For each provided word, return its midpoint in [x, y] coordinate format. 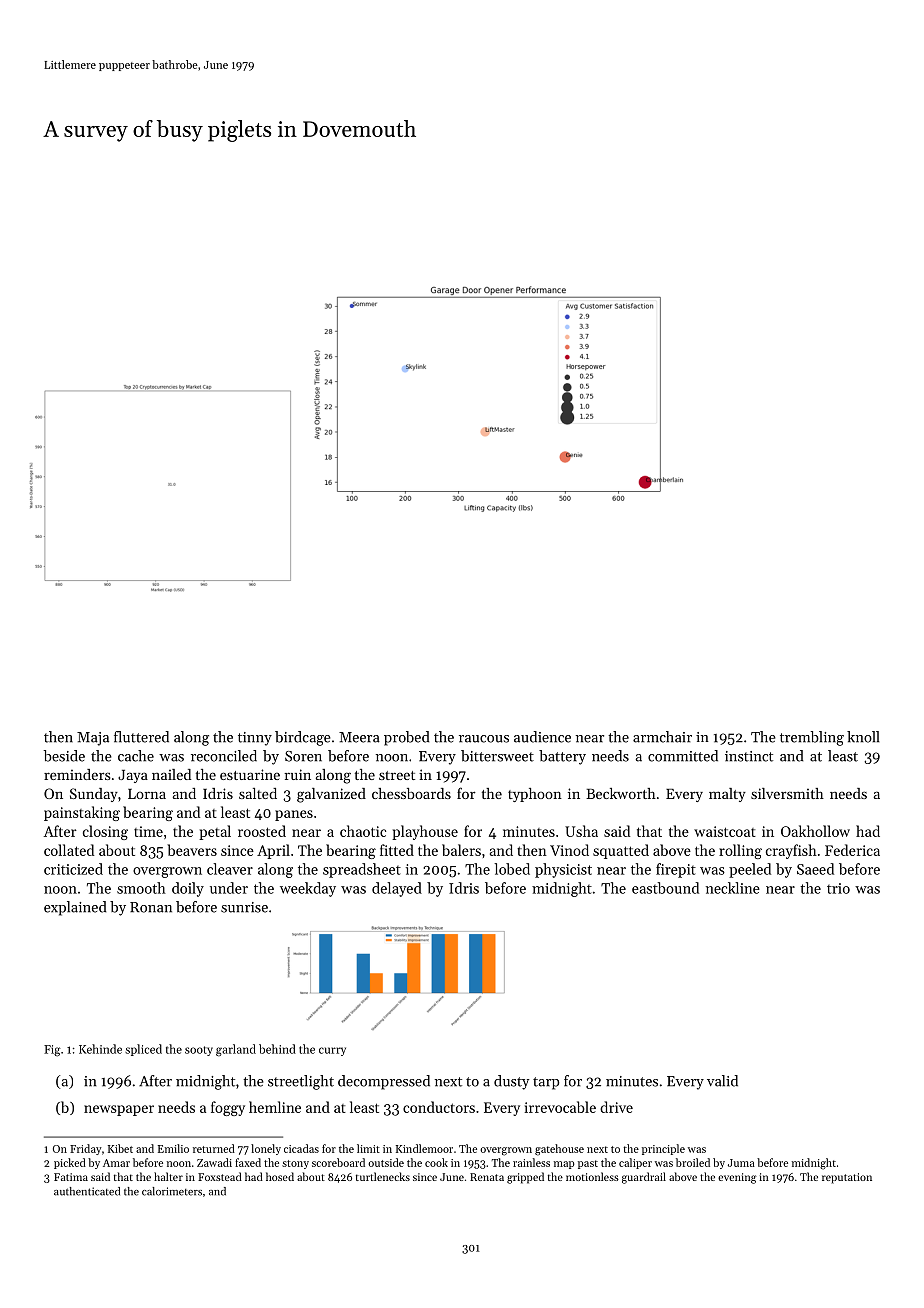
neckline [733, 888]
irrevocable [560, 1107]
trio [838, 888]
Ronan [151, 907]
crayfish [791, 851]
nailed [171, 774]
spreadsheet [362, 870]
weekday [308, 889]
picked [70, 1163]
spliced [143, 1050]
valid [722, 1081]
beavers [192, 850]
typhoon [535, 795]
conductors [439, 1107]
